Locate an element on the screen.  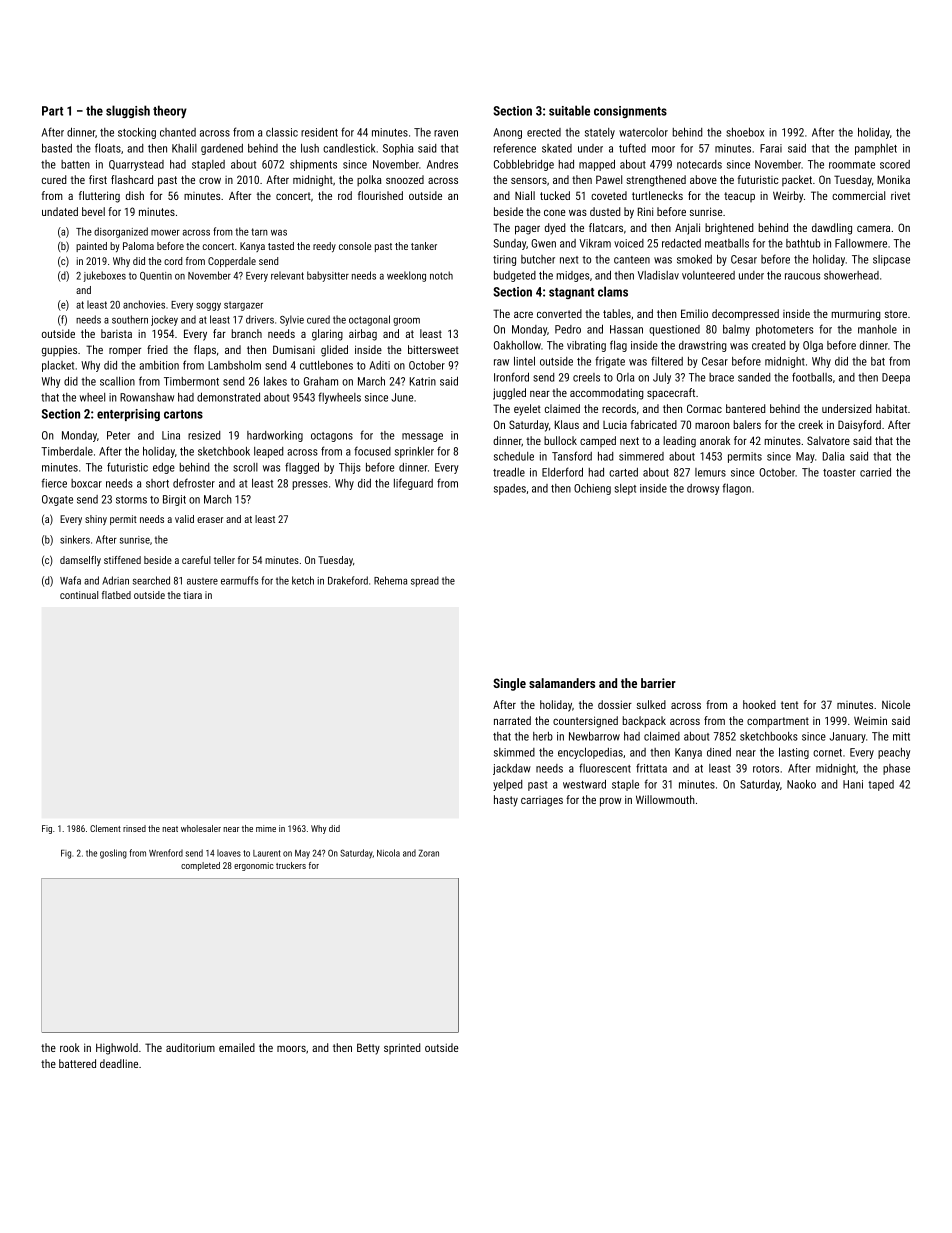
fierce is located at coordinates (54, 483).
